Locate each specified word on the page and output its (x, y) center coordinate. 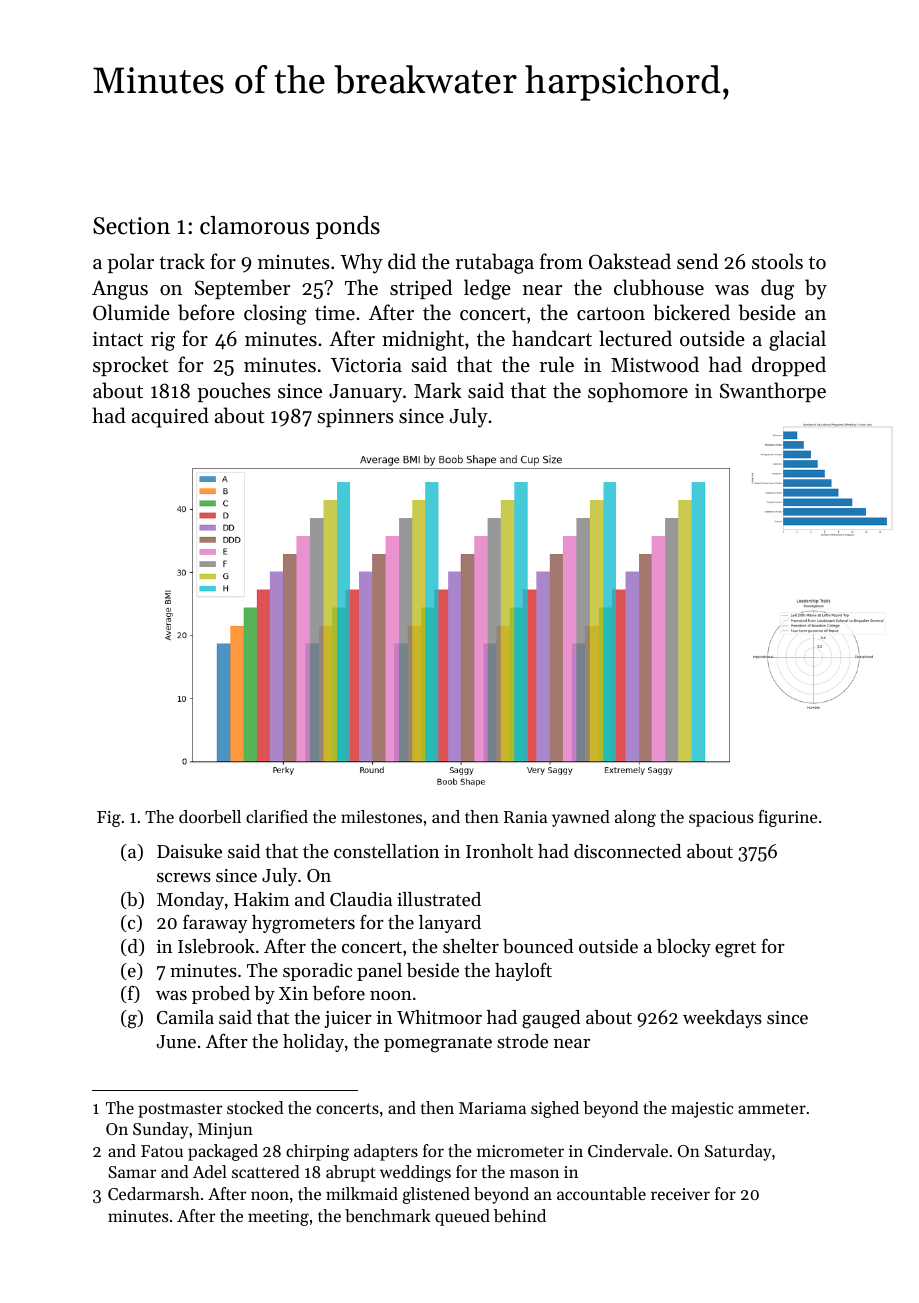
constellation (386, 851)
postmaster (180, 1110)
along (635, 818)
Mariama (492, 1108)
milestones (381, 816)
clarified (277, 816)
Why (361, 263)
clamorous (254, 225)
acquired (170, 417)
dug (777, 289)
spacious (721, 819)
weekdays (722, 1019)
